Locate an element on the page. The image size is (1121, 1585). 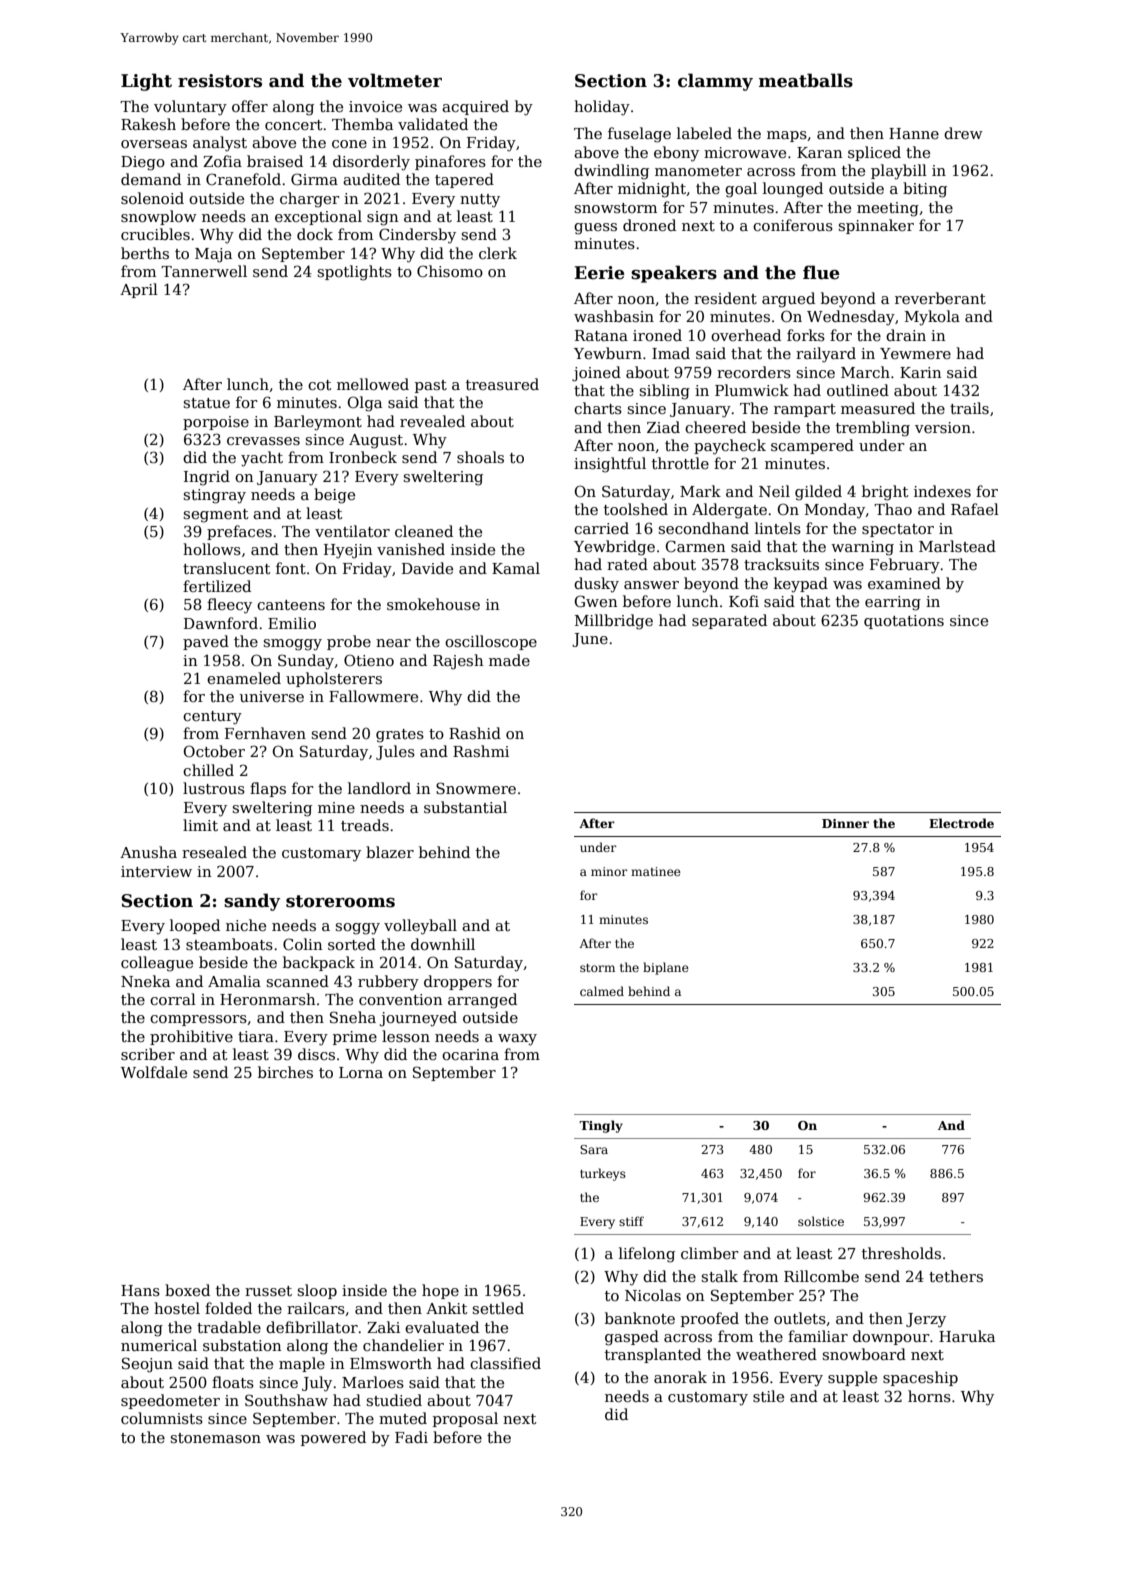
backpack is located at coordinates (319, 963).
